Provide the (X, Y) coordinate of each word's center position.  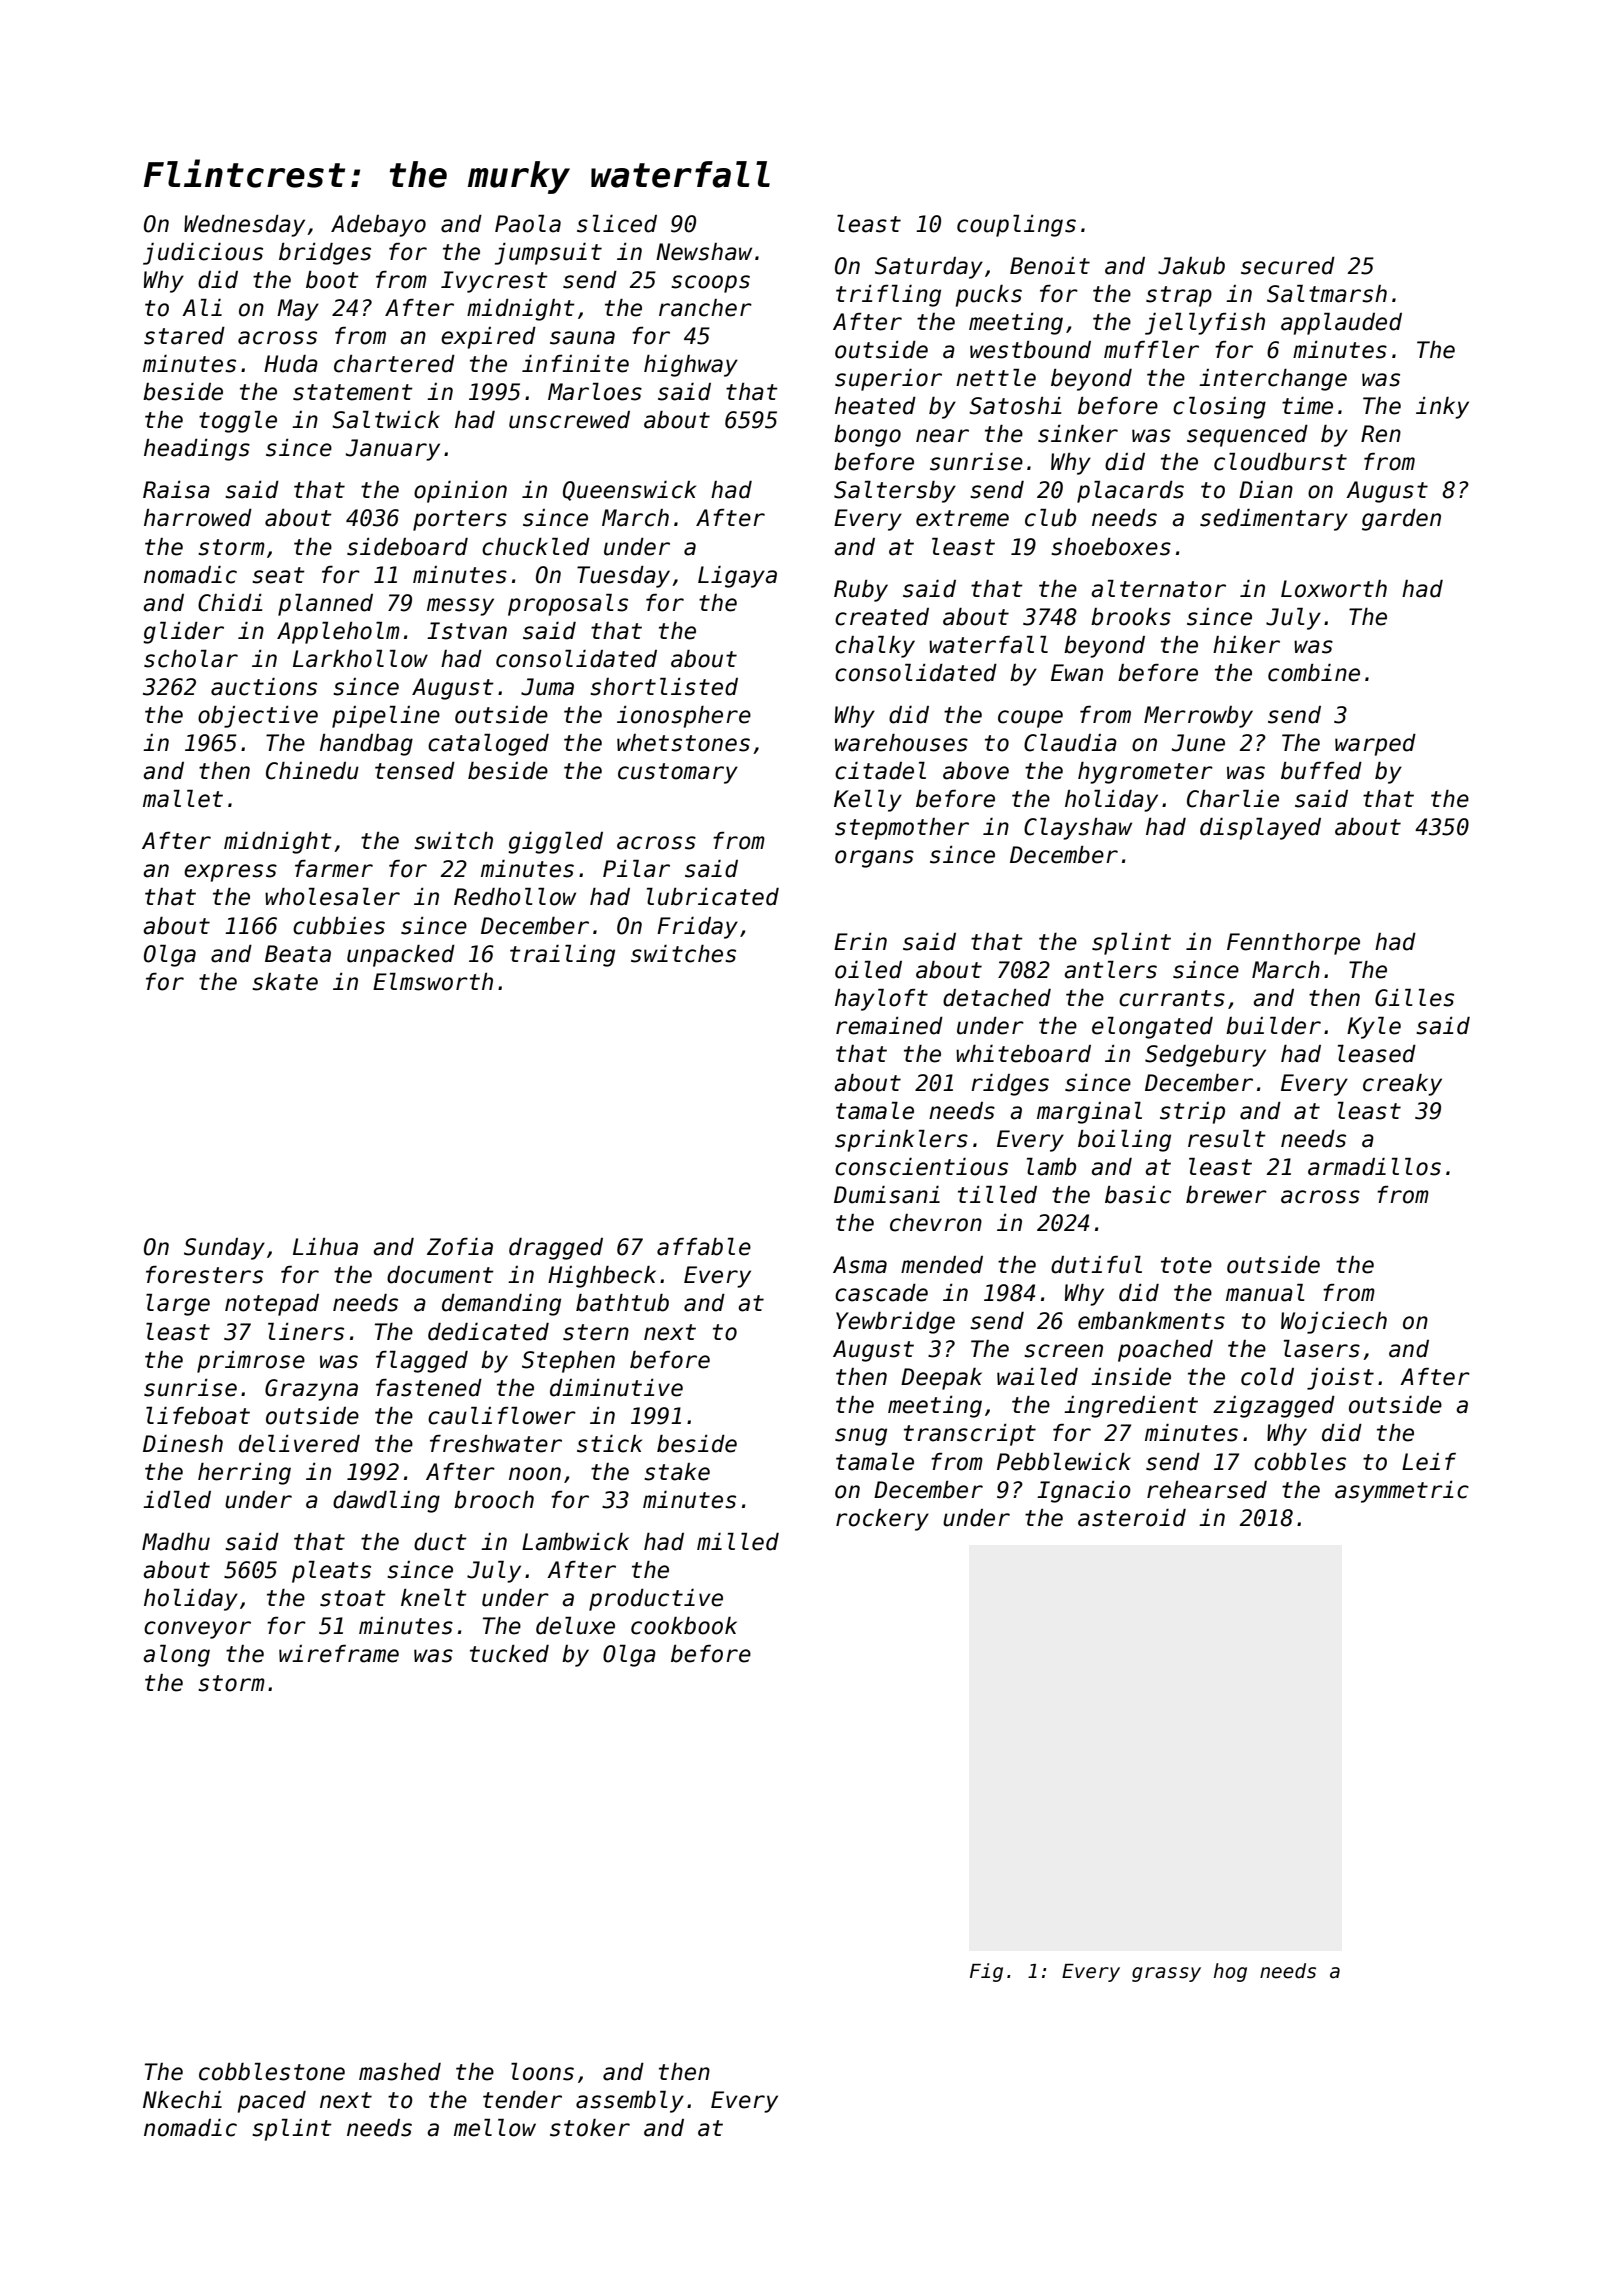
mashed (400, 2072)
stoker (590, 2128)
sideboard (407, 547)
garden (1401, 520)
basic (1138, 1195)
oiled (868, 970)
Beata (298, 954)
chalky (875, 647)
